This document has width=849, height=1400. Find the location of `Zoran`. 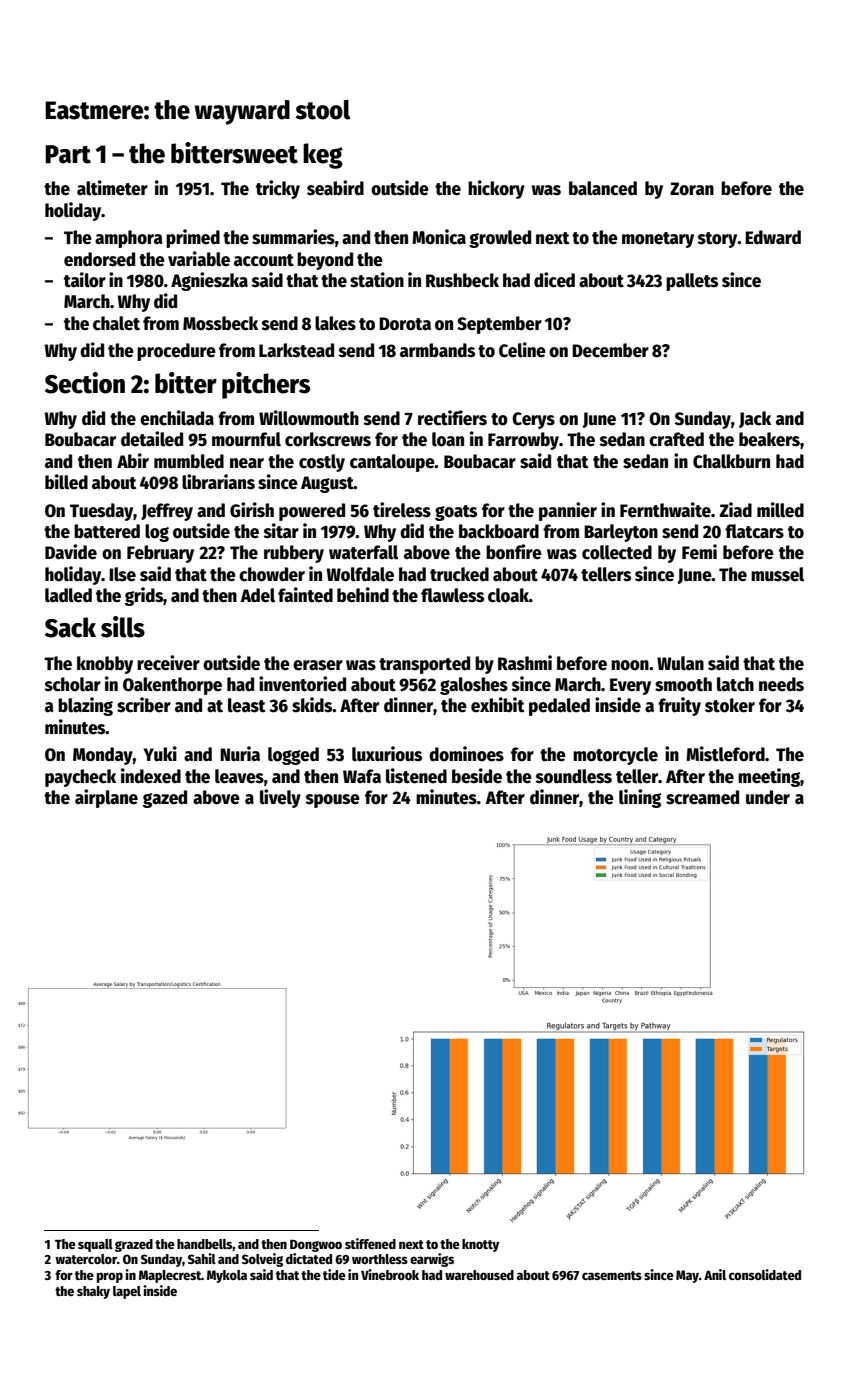

Zoran is located at coordinates (692, 189).
